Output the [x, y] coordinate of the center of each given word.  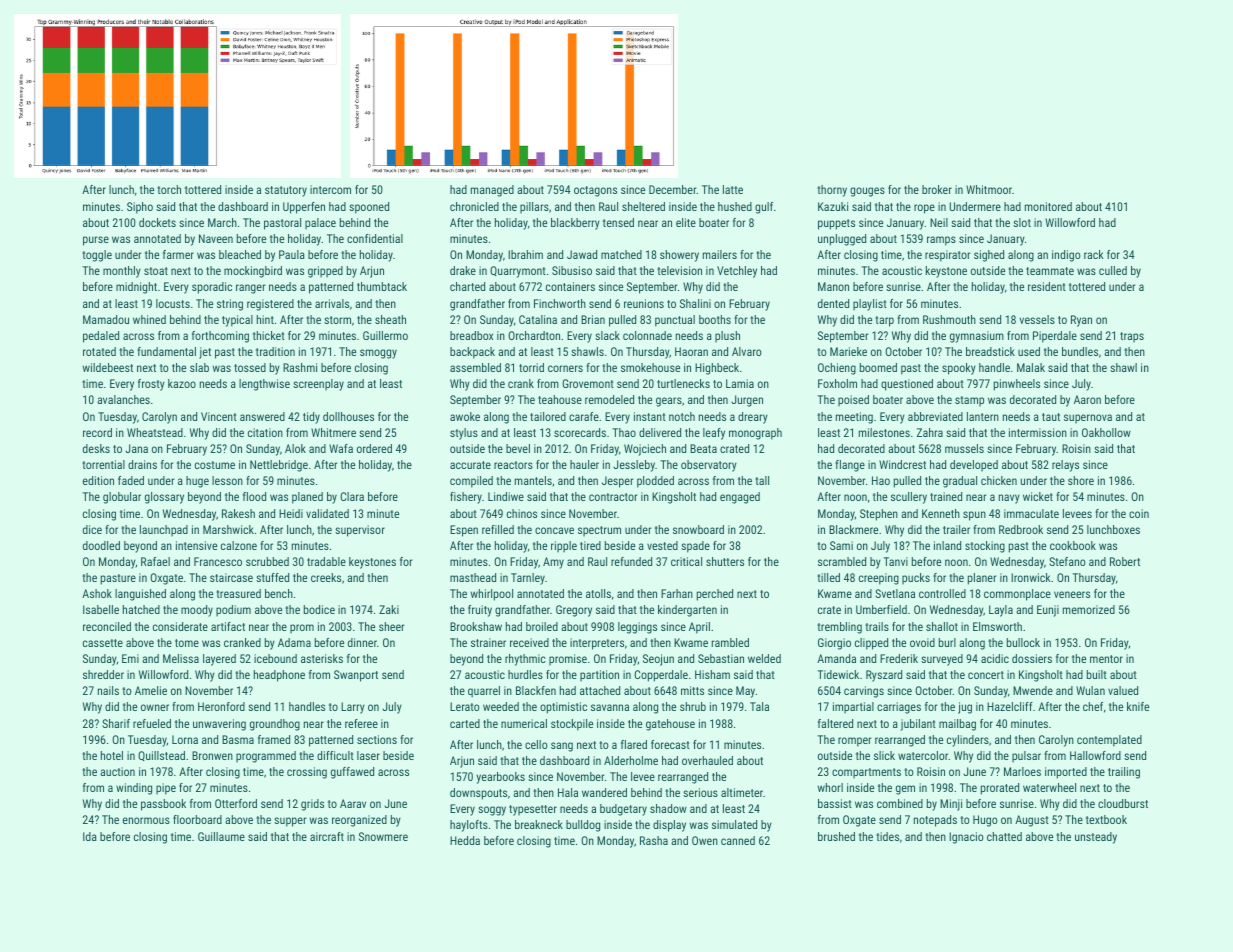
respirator [947, 256]
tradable [326, 561]
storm [337, 320]
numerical [524, 723]
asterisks [322, 658]
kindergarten [687, 611]
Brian [593, 319]
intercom [330, 189]
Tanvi [896, 561]
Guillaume [221, 836]
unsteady [1096, 838]
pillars [534, 208]
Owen [705, 840]
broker [937, 189]
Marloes [1022, 771]
